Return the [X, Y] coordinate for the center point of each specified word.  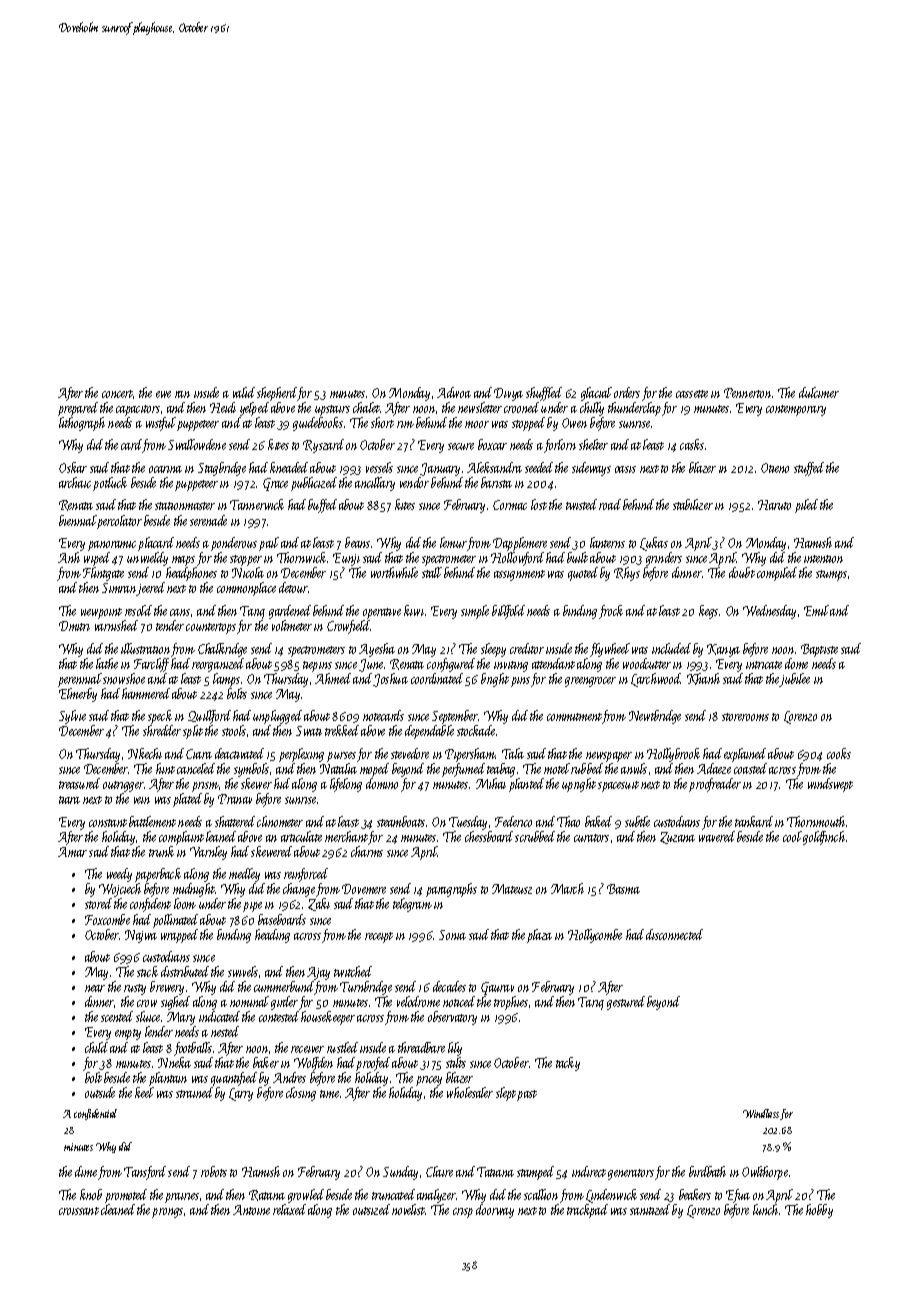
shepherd [277, 394]
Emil [816, 610]
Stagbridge [222, 469]
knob [91, 1194]
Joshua [390, 680]
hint [165, 768]
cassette [692, 394]
